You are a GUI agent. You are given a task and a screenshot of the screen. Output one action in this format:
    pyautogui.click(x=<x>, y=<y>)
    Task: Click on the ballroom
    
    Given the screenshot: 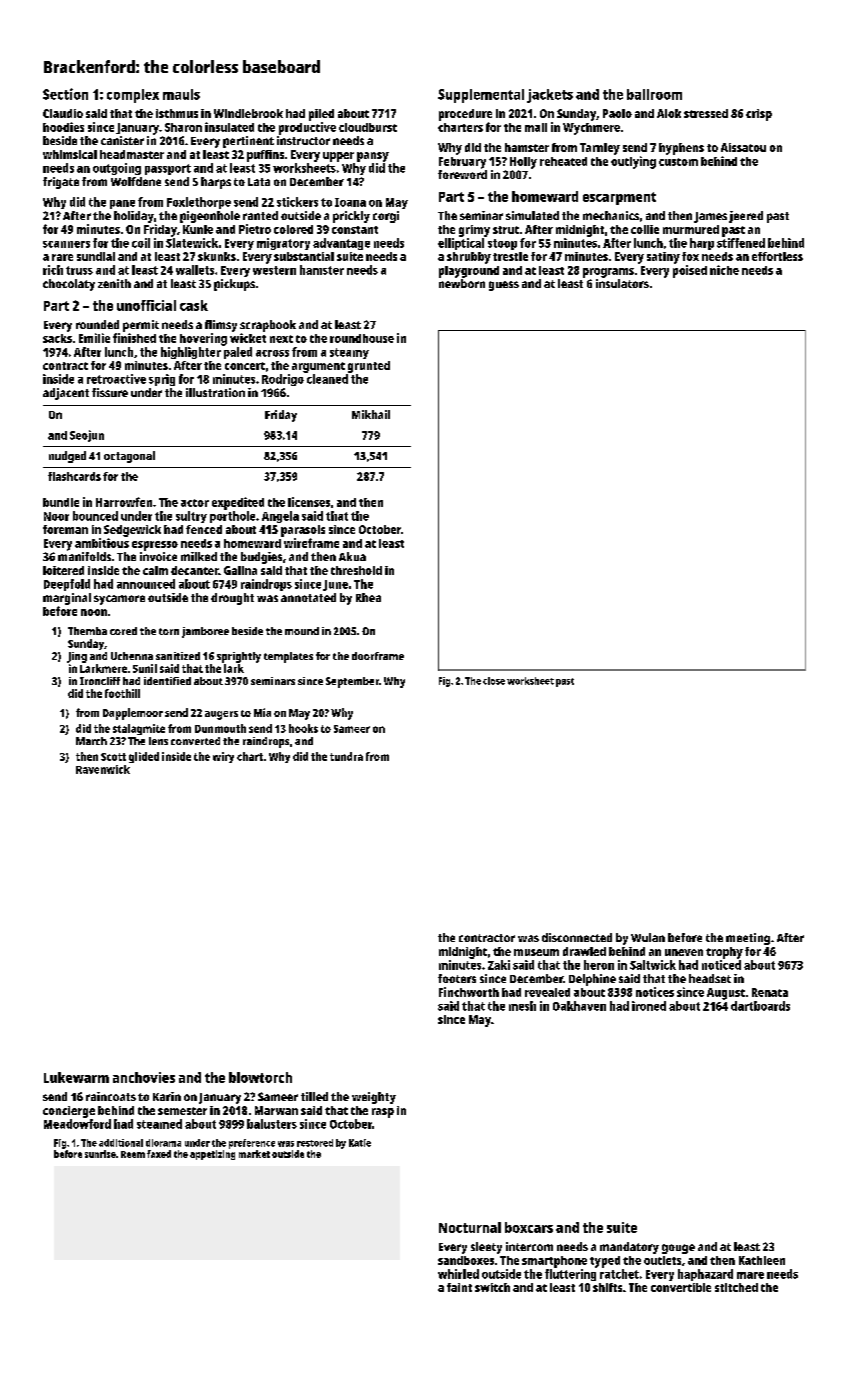 What is the action you would take?
    pyautogui.click(x=654, y=94)
